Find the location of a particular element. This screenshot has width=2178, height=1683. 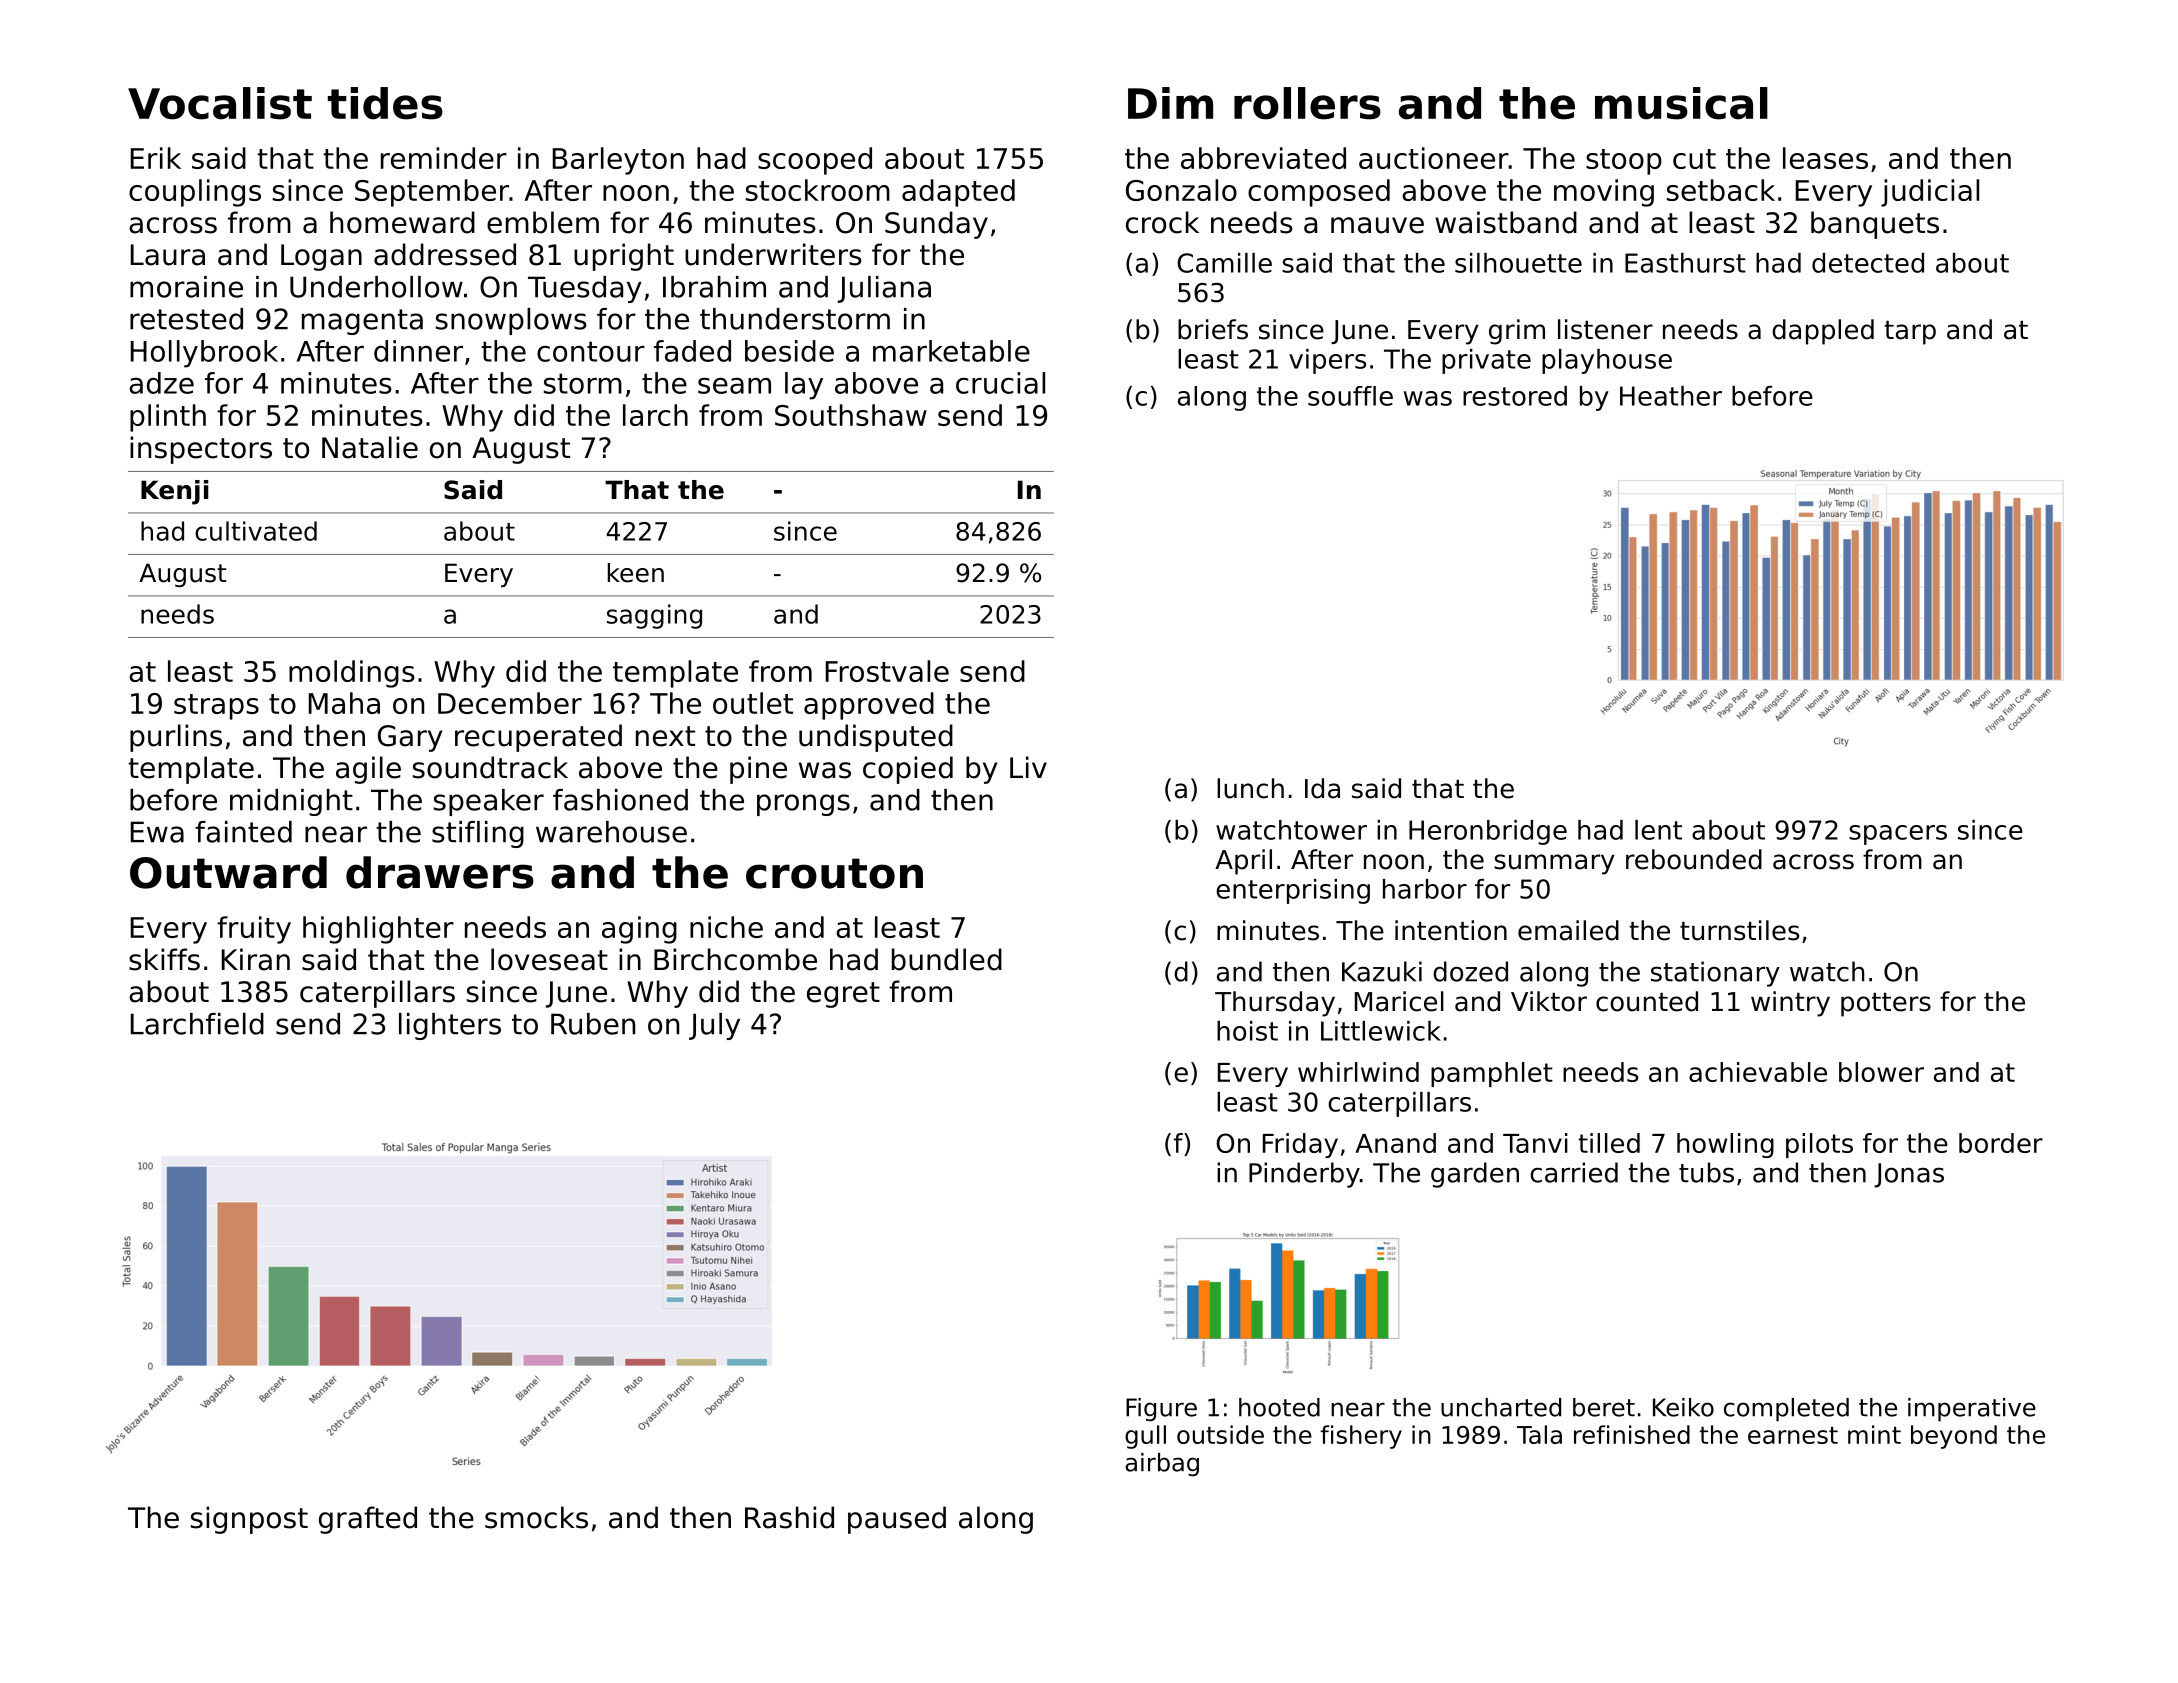

dinner is located at coordinates (418, 351).
